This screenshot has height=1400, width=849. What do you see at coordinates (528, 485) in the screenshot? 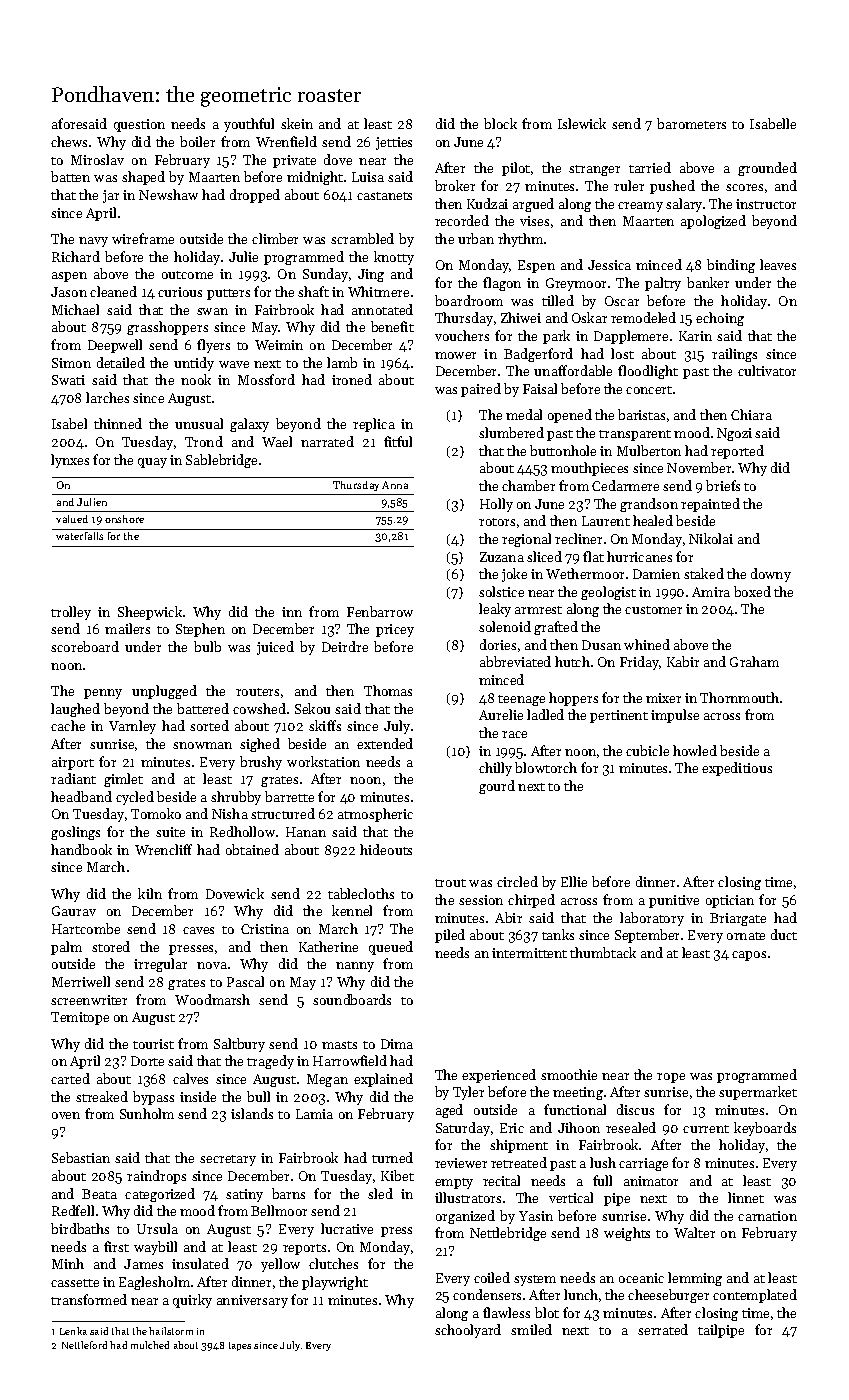
I see `chamber` at bounding box center [528, 485].
